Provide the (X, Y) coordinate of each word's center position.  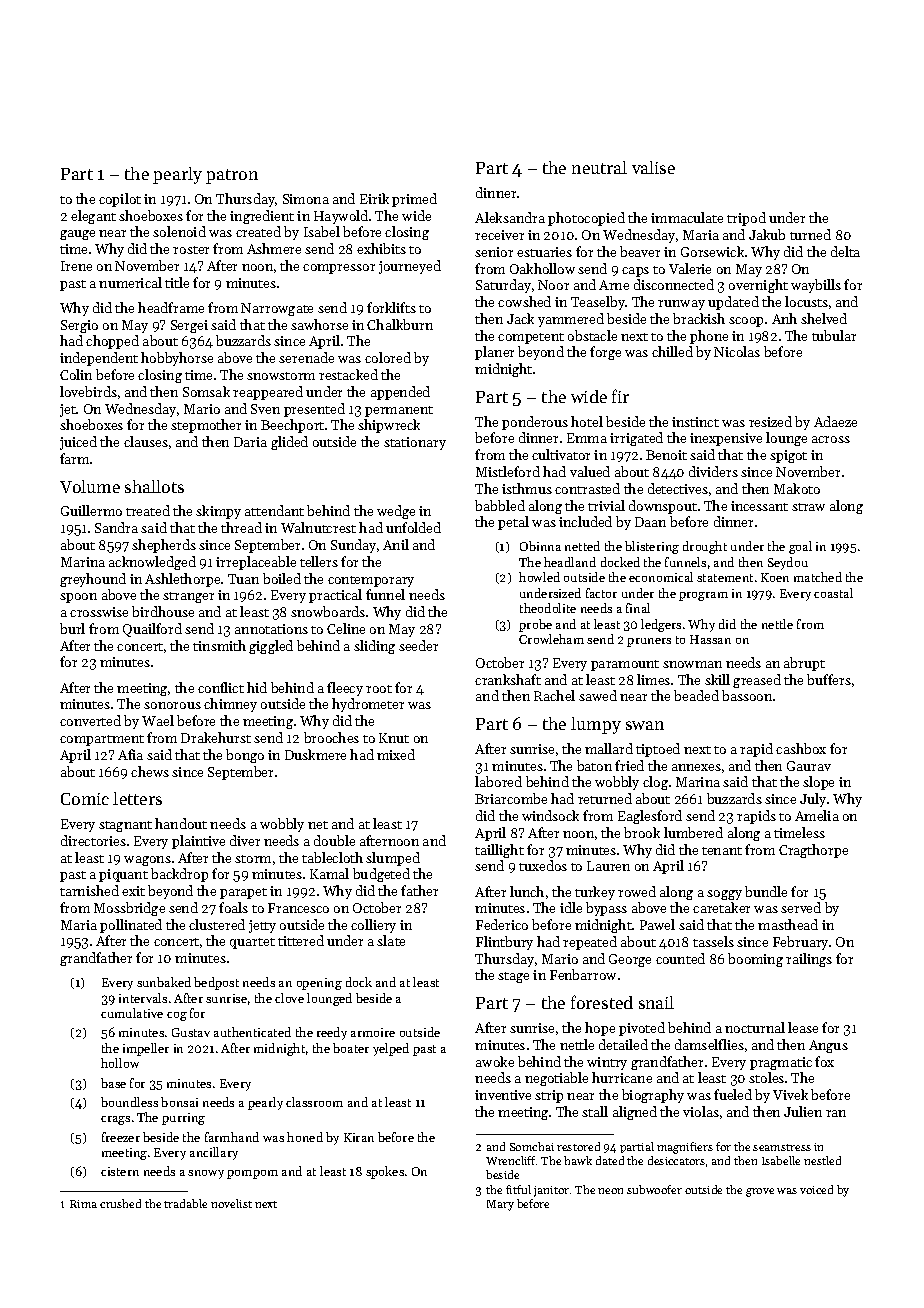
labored (498, 781)
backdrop (179, 875)
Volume (90, 486)
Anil (396, 544)
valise (653, 167)
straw (808, 507)
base (113, 1083)
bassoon (747, 695)
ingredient (262, 217)
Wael (158, 720)
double (334, 840)
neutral (599, 167)
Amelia (817, 815)
